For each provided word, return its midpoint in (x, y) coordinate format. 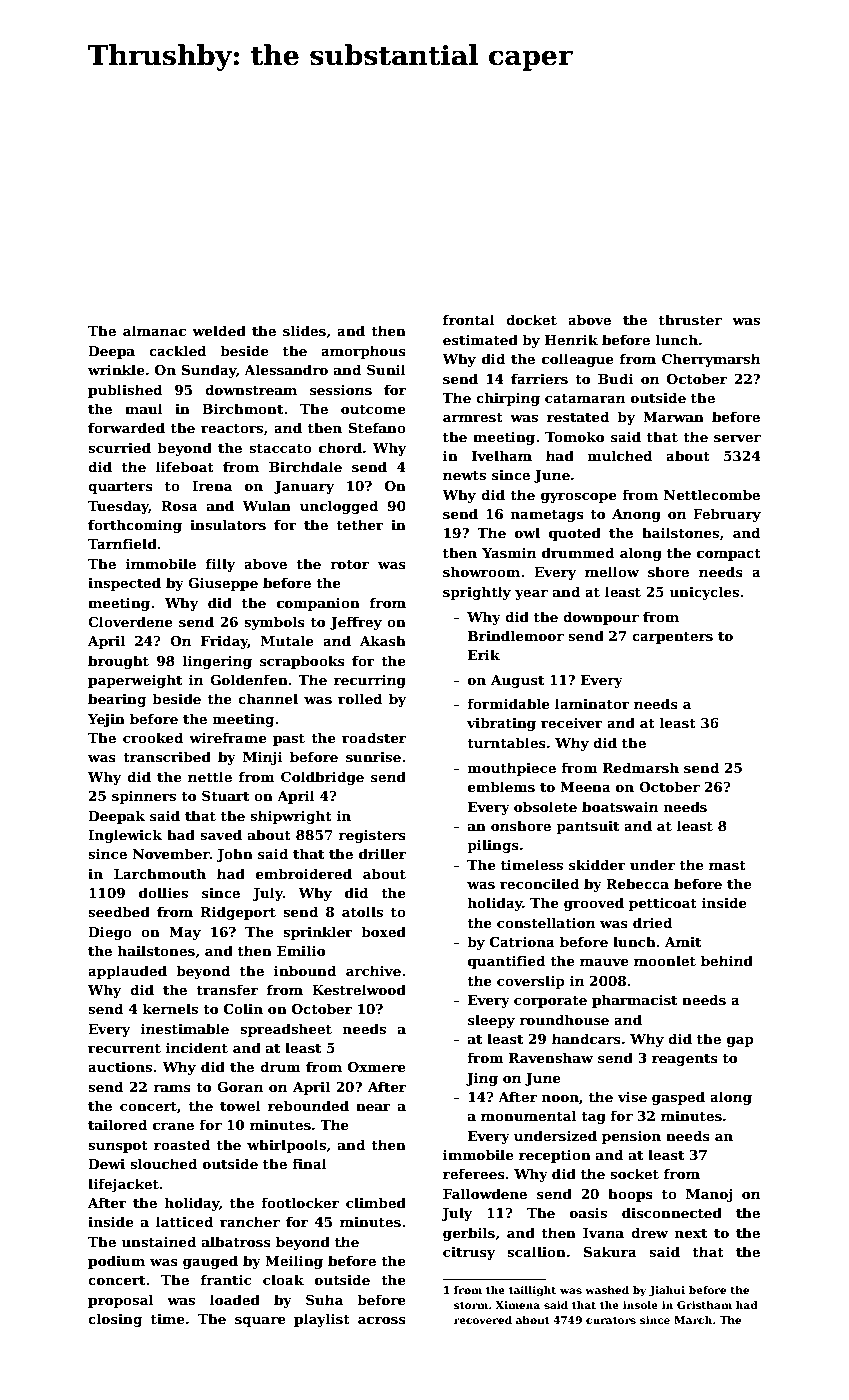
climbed (376, 1202)
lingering (217, 662)
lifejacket (123, 1185)
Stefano (377, 427)
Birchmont (242, 408)
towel (240, 1105)
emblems (501, 786)
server (737, 438)
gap (740, 1042)
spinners (144, 797)
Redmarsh (641, 767)
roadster (374, 737)
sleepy (491, 1021)
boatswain (620, 806)
